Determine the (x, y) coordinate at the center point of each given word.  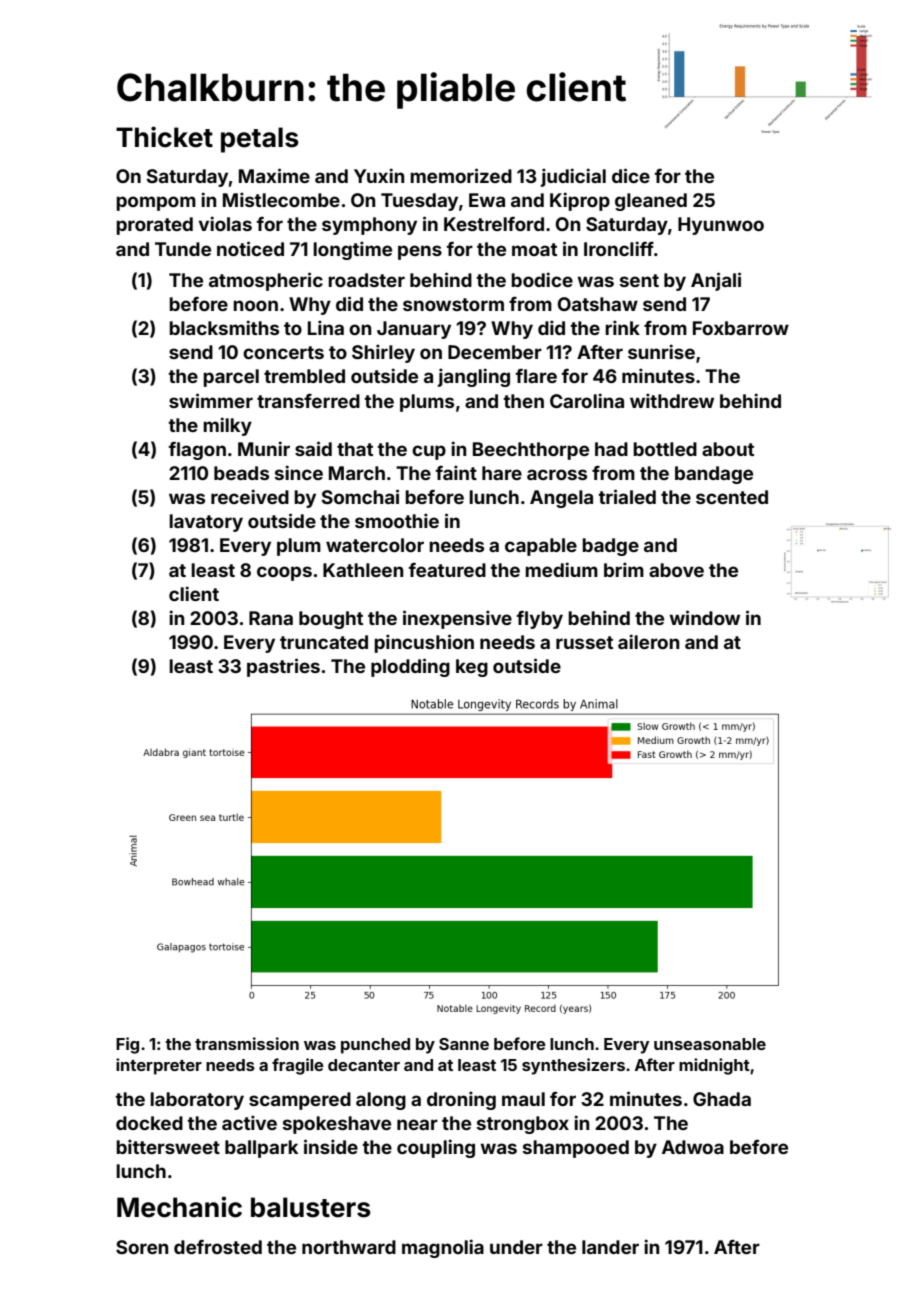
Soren (142, 1247)
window (704, 617)
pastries (283, 667)
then (524, 401)
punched (375, 1046)
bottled (665, 449)
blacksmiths (224, 327)
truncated (324, 642)
